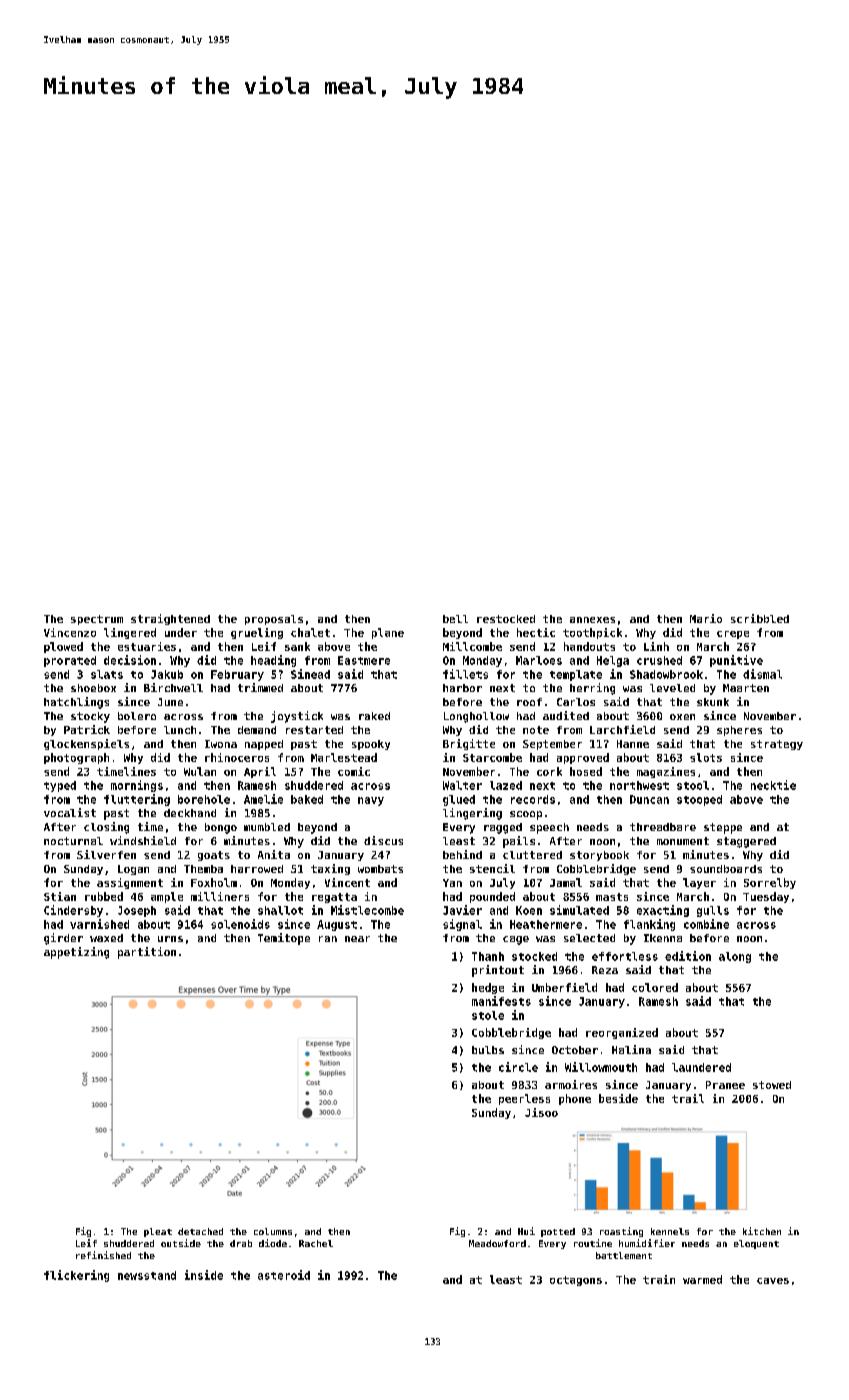 The height and width of the screenshot is (1400, 849). I want to click on Wulan, so click(200, 771).
